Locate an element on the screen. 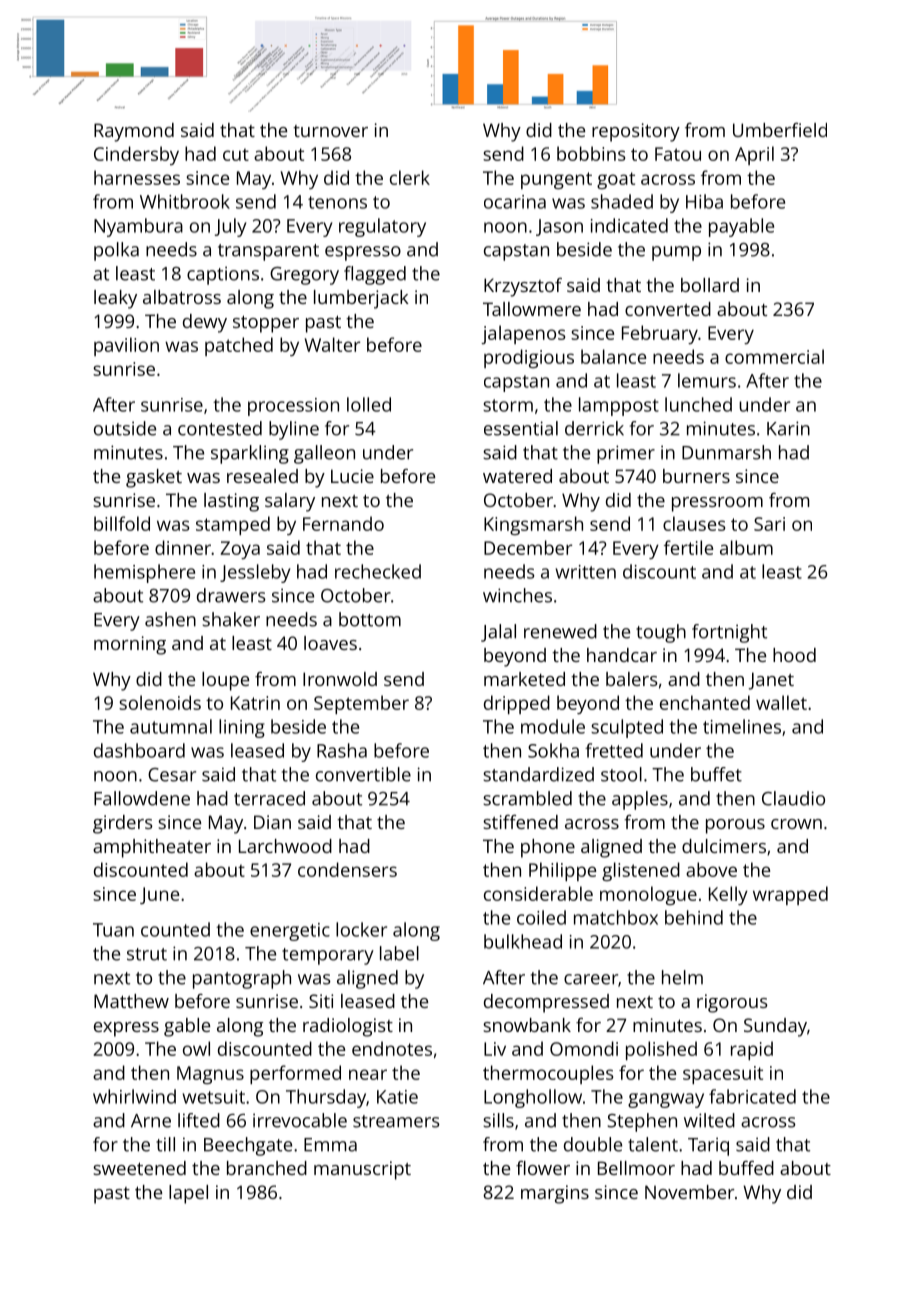 The width and height of the screenshot is (924, 1308). patched is located at coordinates (239, 346).
